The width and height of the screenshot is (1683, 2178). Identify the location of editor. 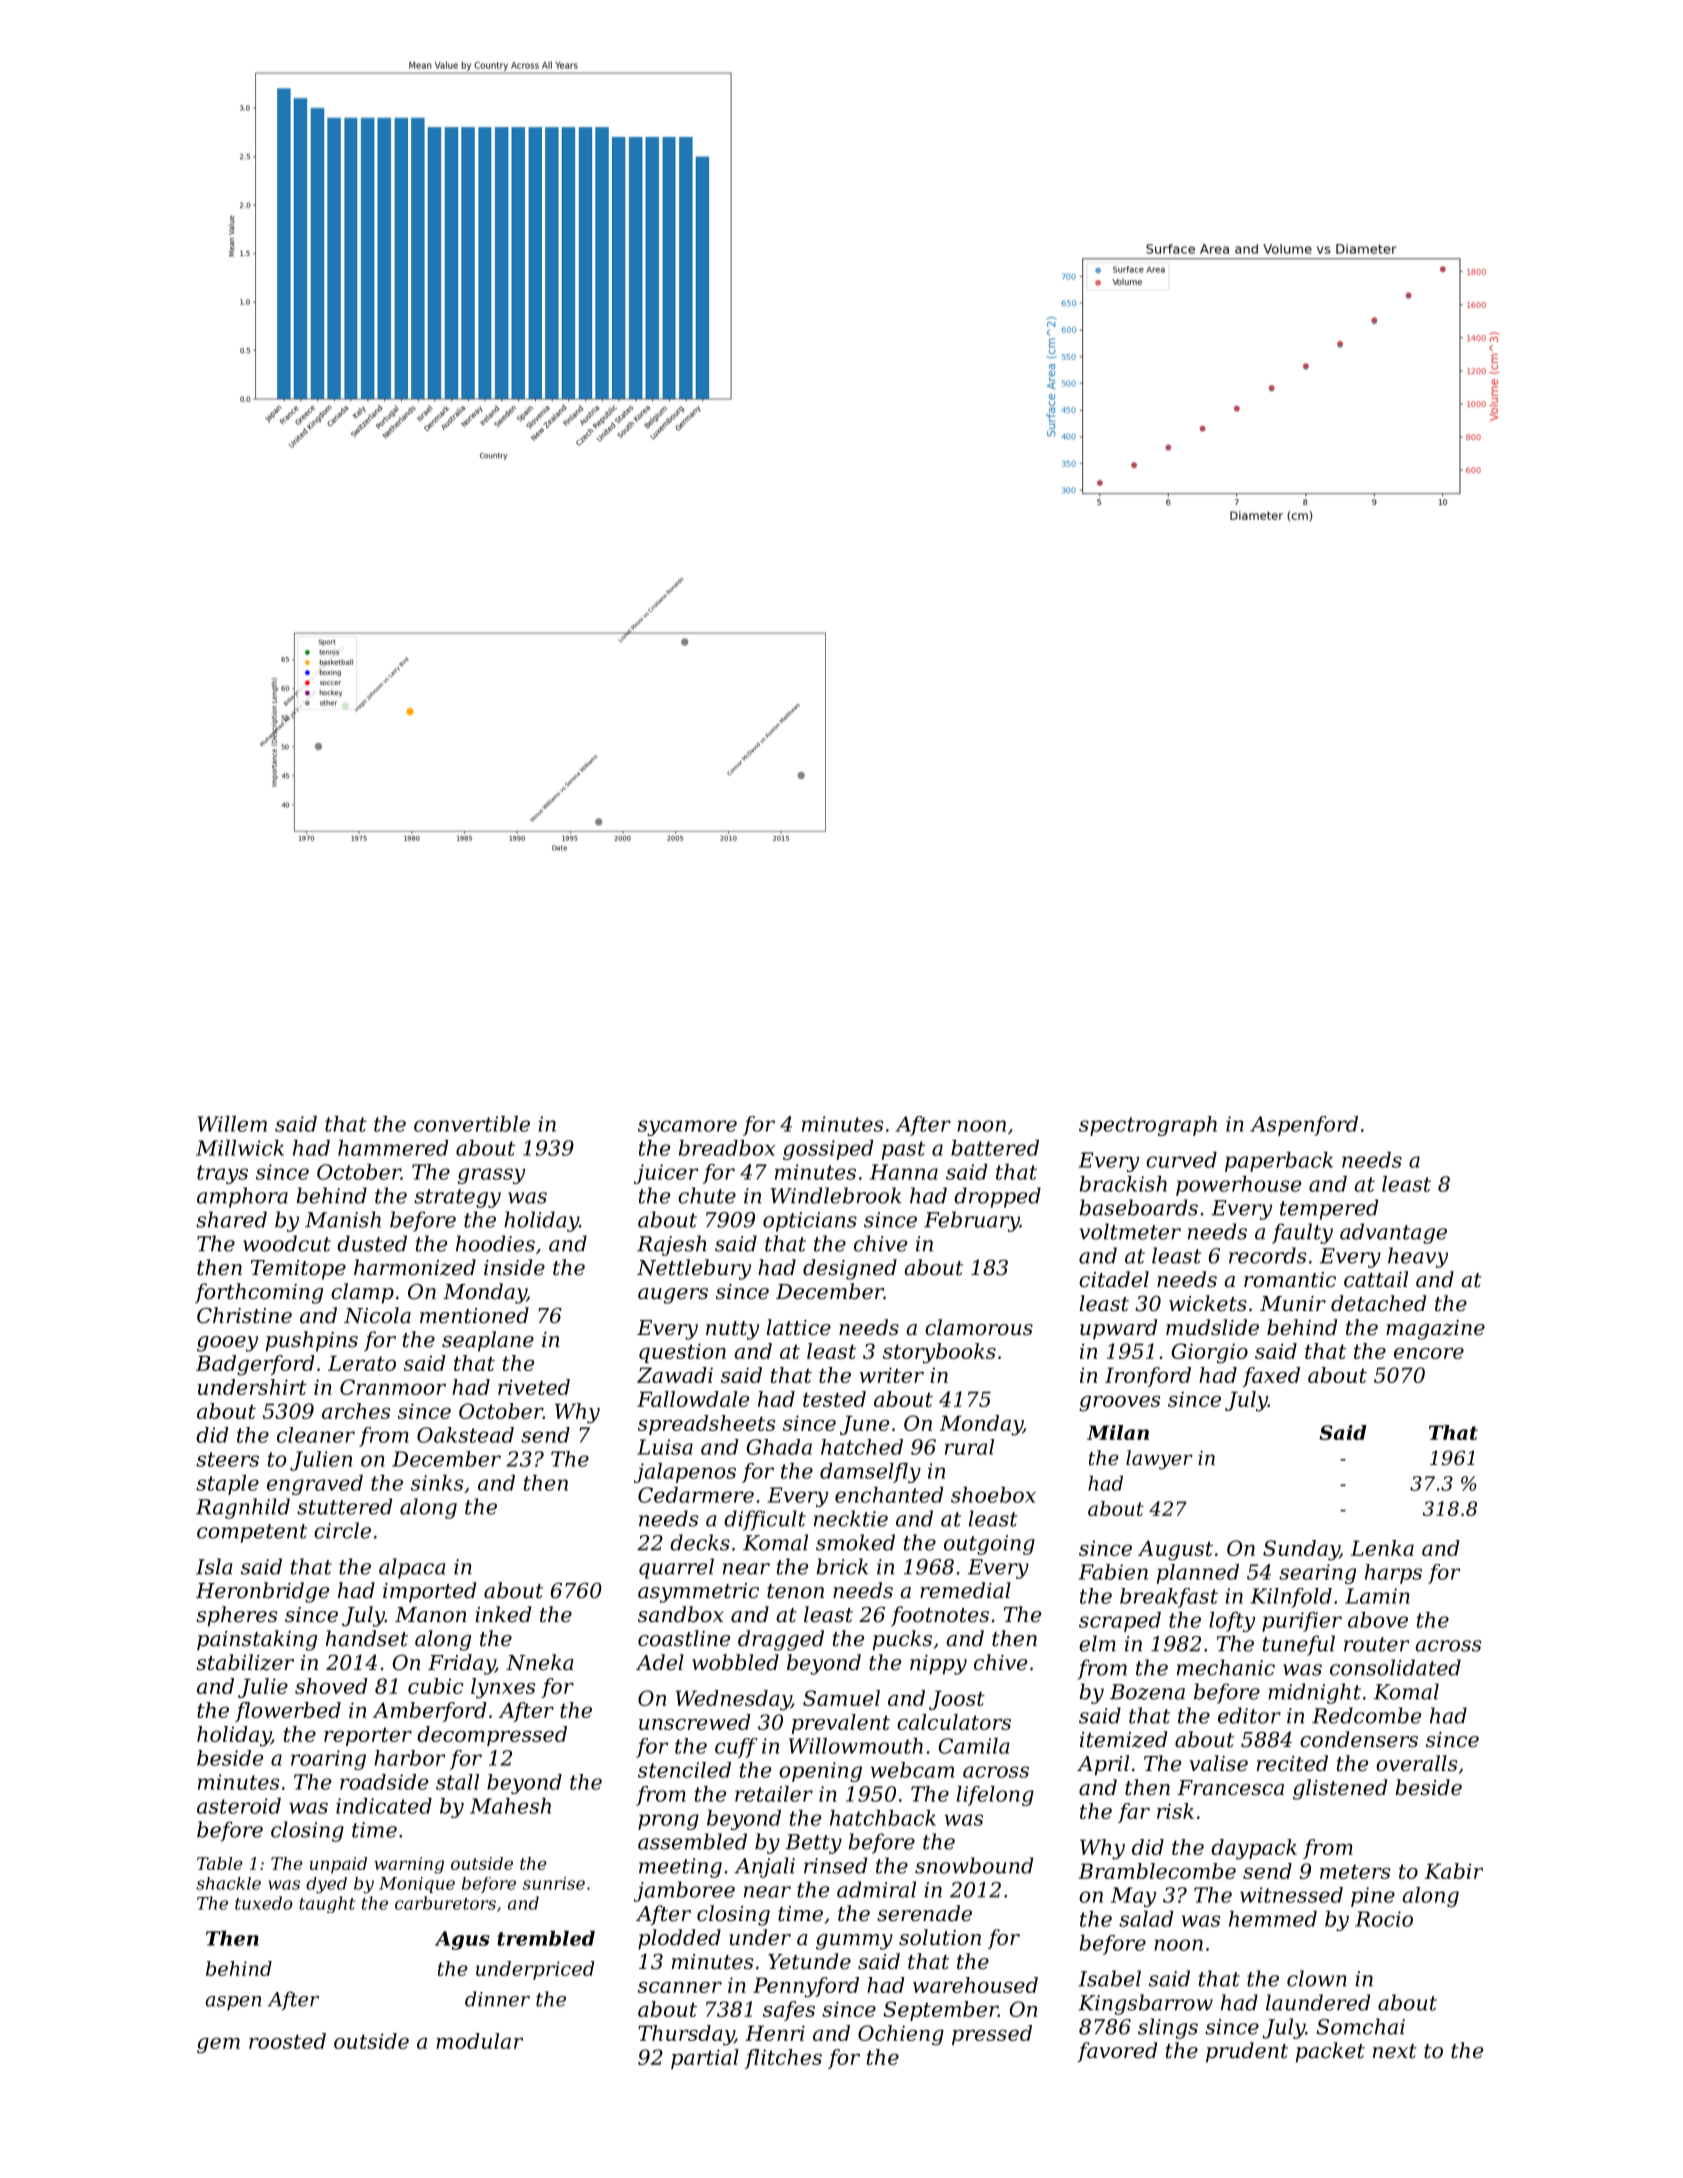
(1249, 1715).
